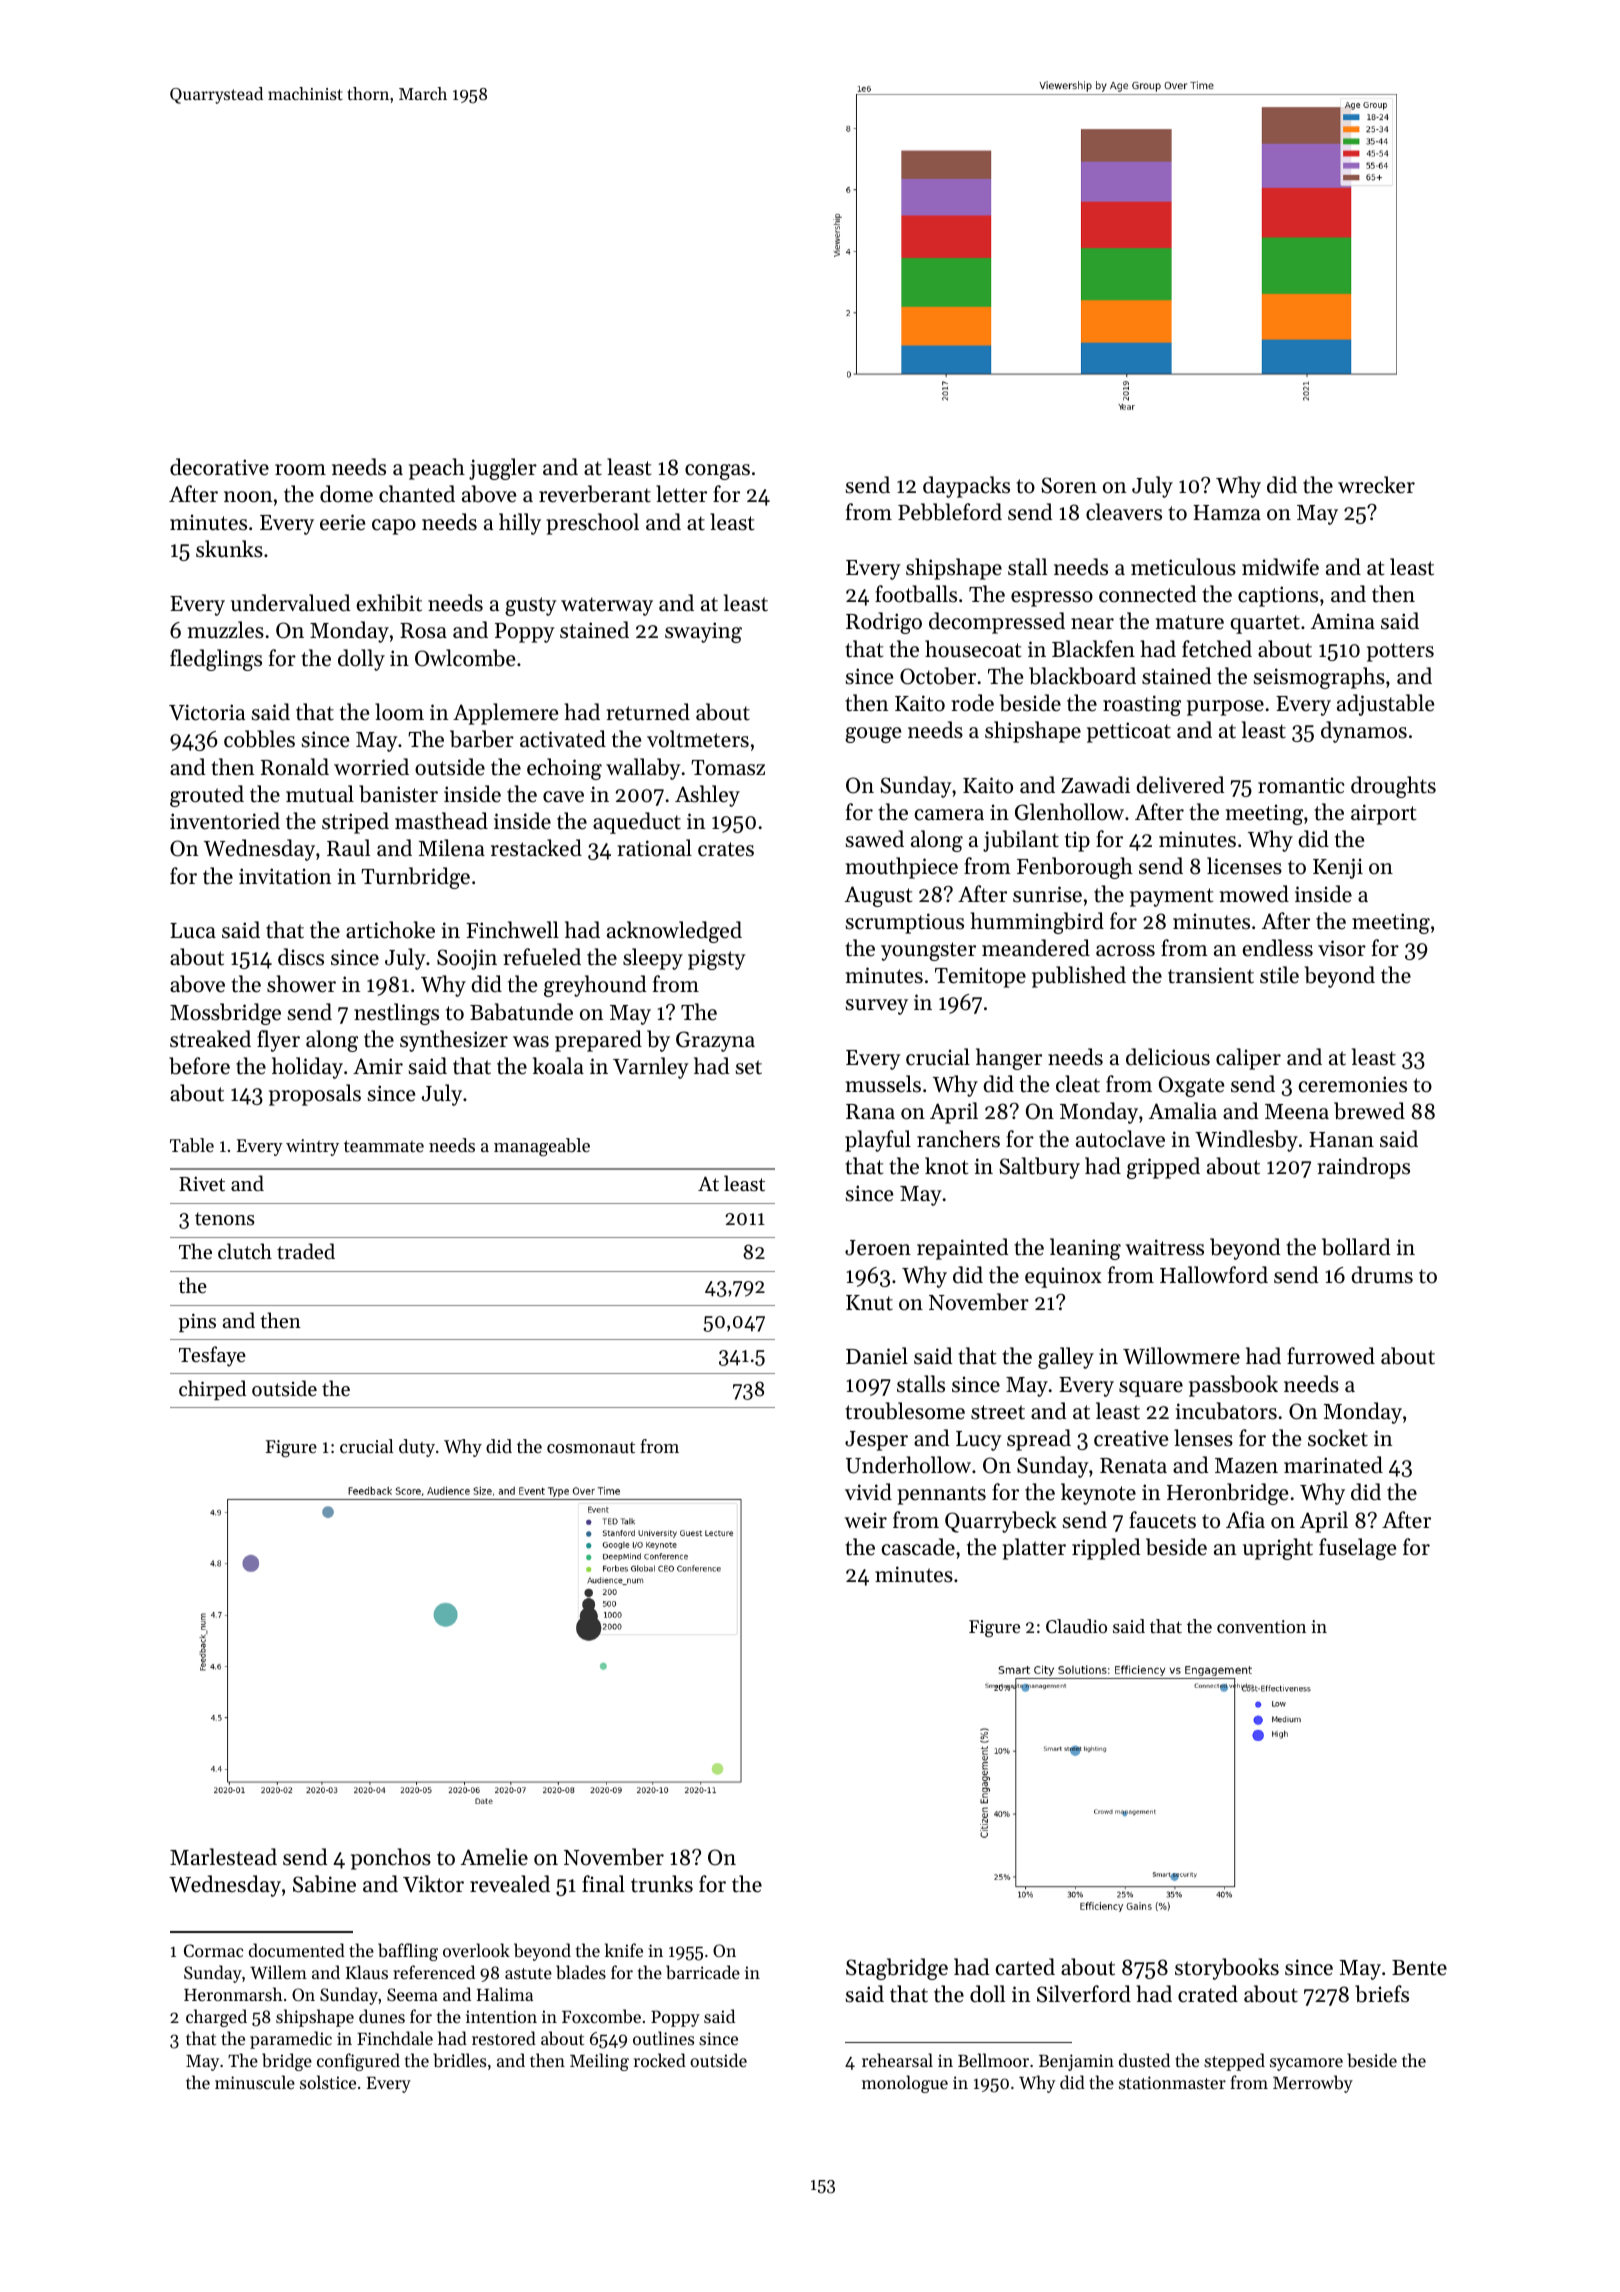 The height and width of the page is (2292, 1620). What do you see at coordinates (1165, 1247) in the page?
I see `waitress` at bounding box center [1165, 1247].
